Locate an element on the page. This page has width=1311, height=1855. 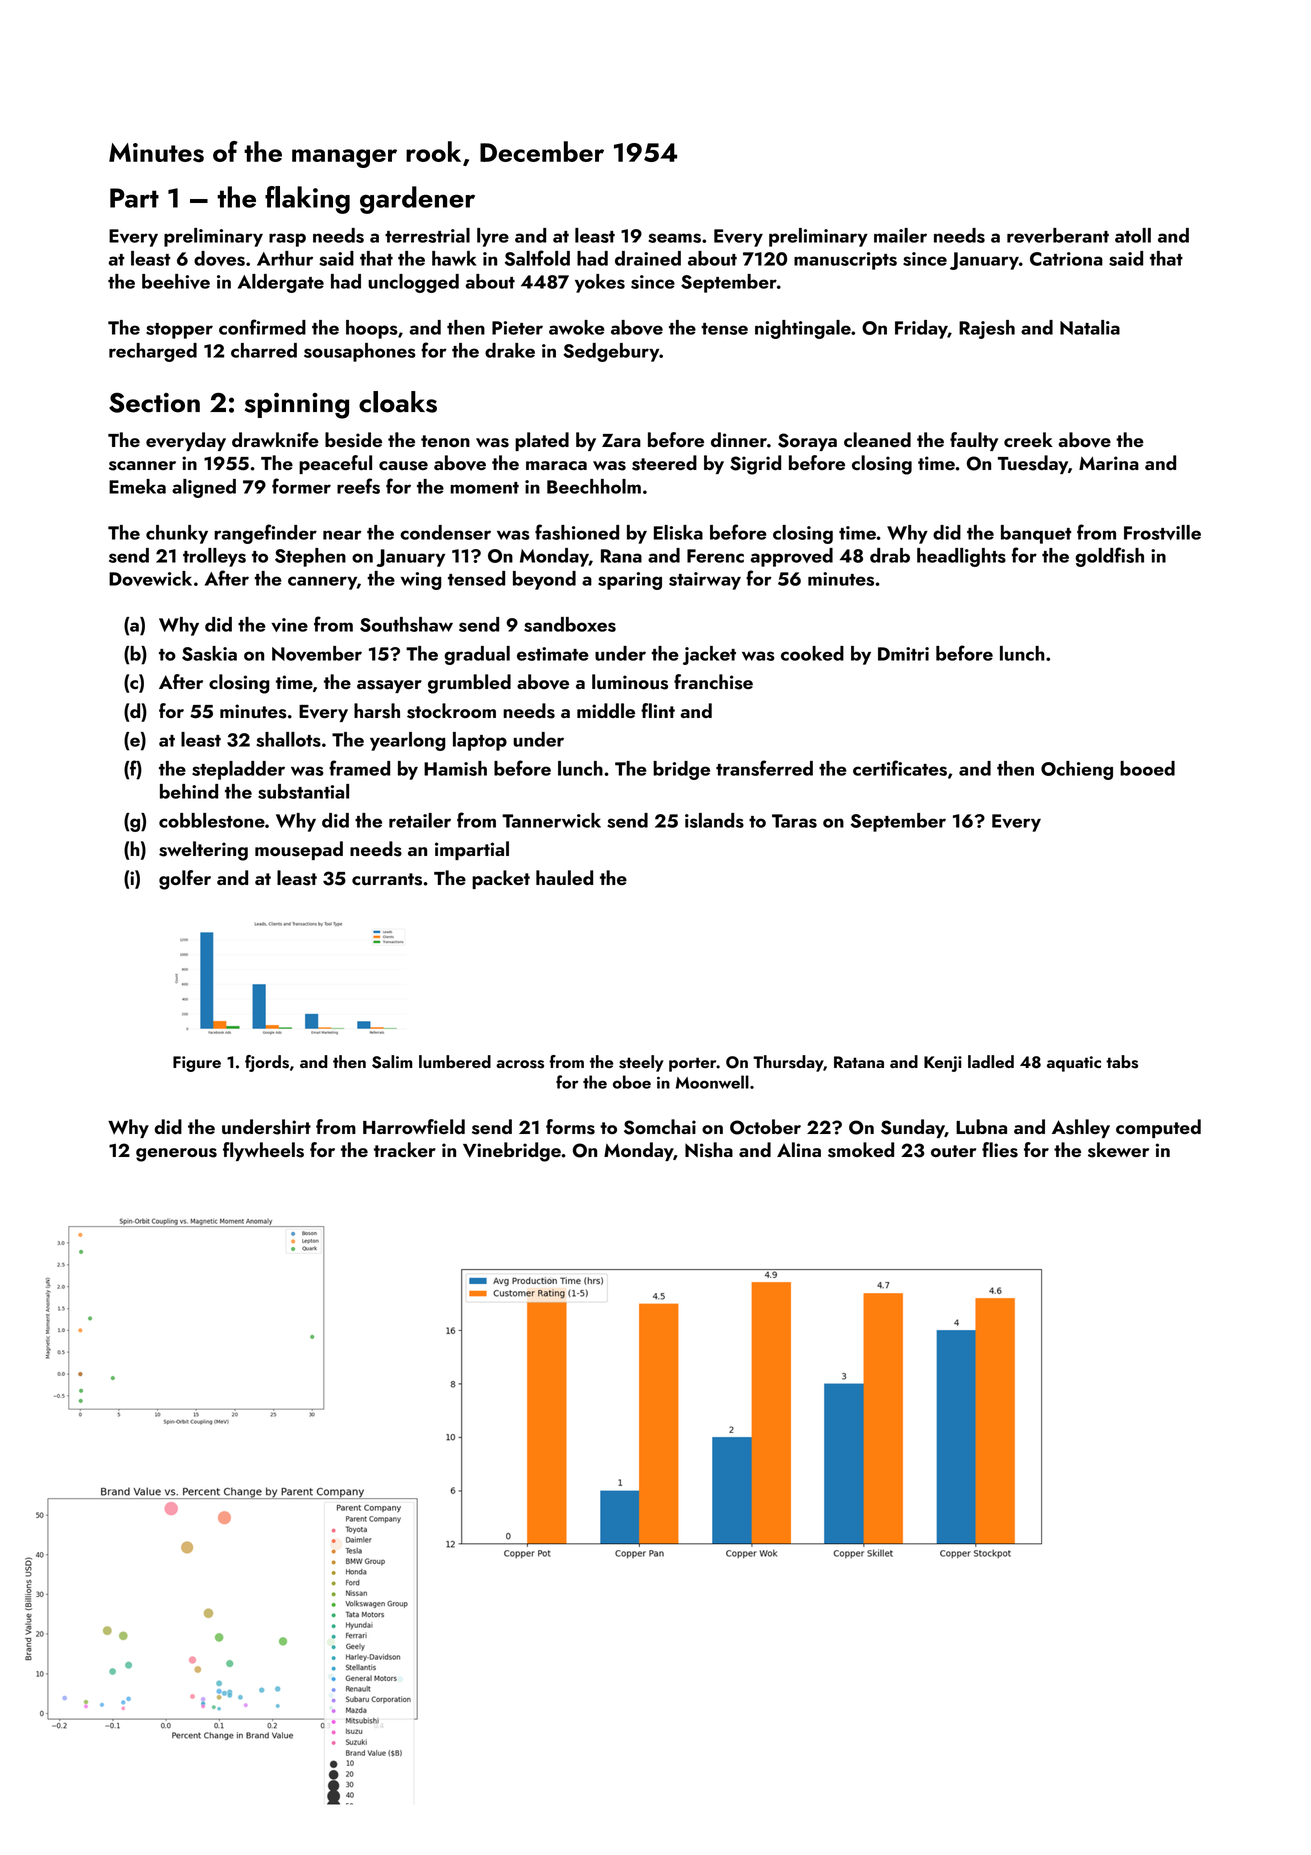
seams is located at coordinates (674, 238).
